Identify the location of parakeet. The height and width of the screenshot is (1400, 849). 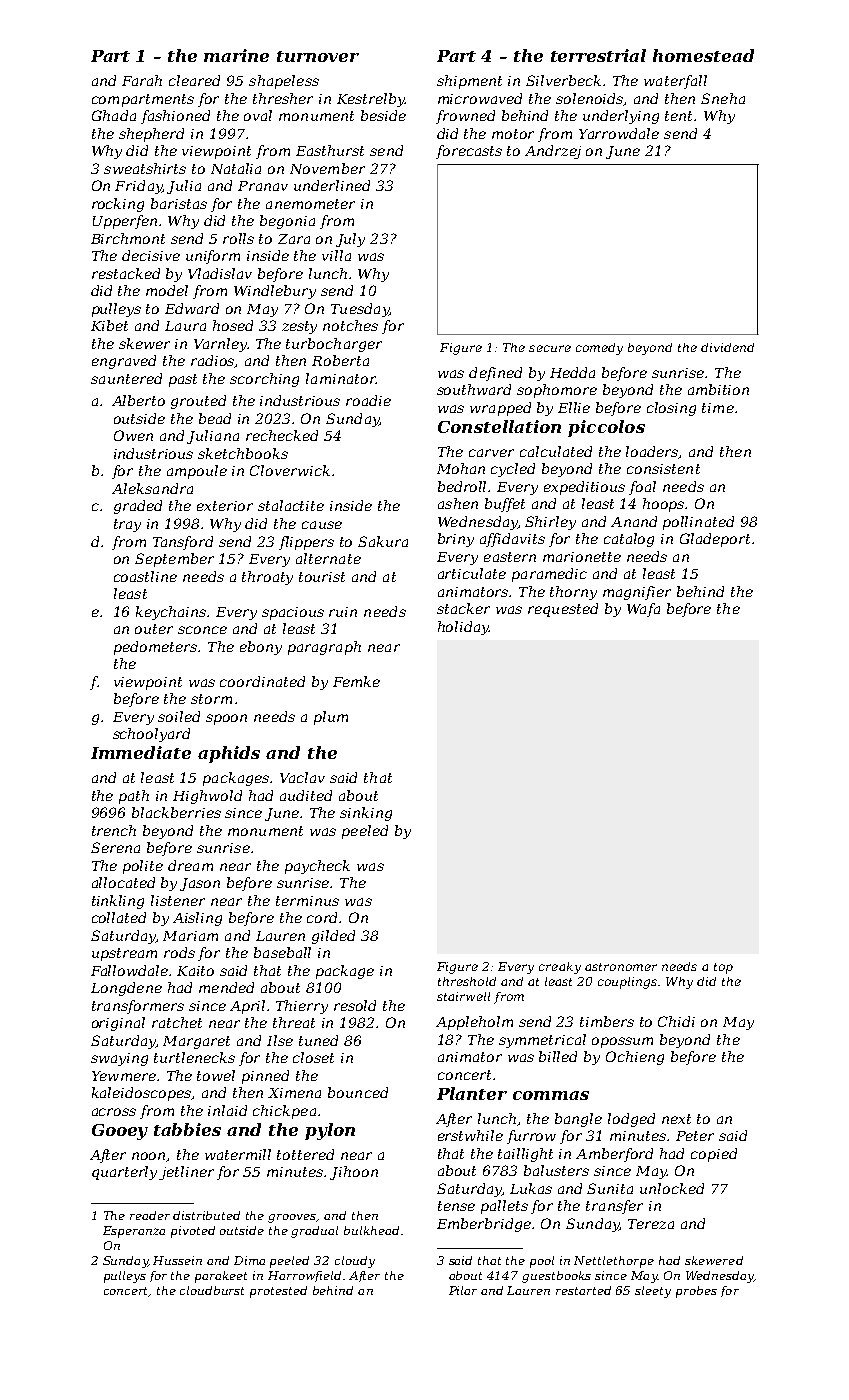
(221, 1277).
